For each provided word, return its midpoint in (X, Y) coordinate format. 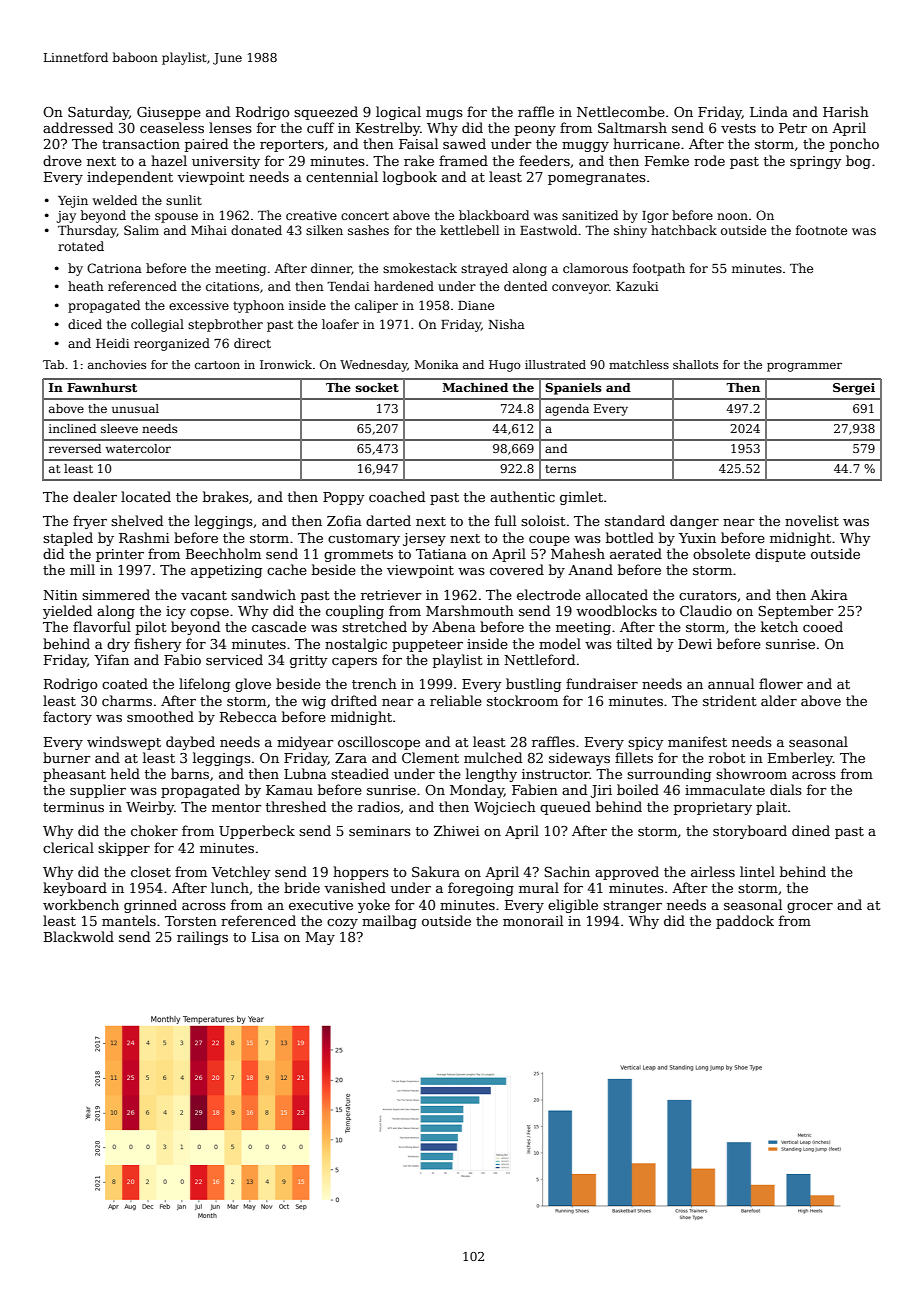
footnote (821, 230)
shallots (695, 364)
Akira (829, 594)
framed (463, 160)
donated (256, 230)
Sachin (567, 871)
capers (354, 663)
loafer (340, 324)
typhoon (258, 306)
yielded (67, 612)
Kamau (289, 790)
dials (786, 789)
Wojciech (505, 808)
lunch (230, 887)
